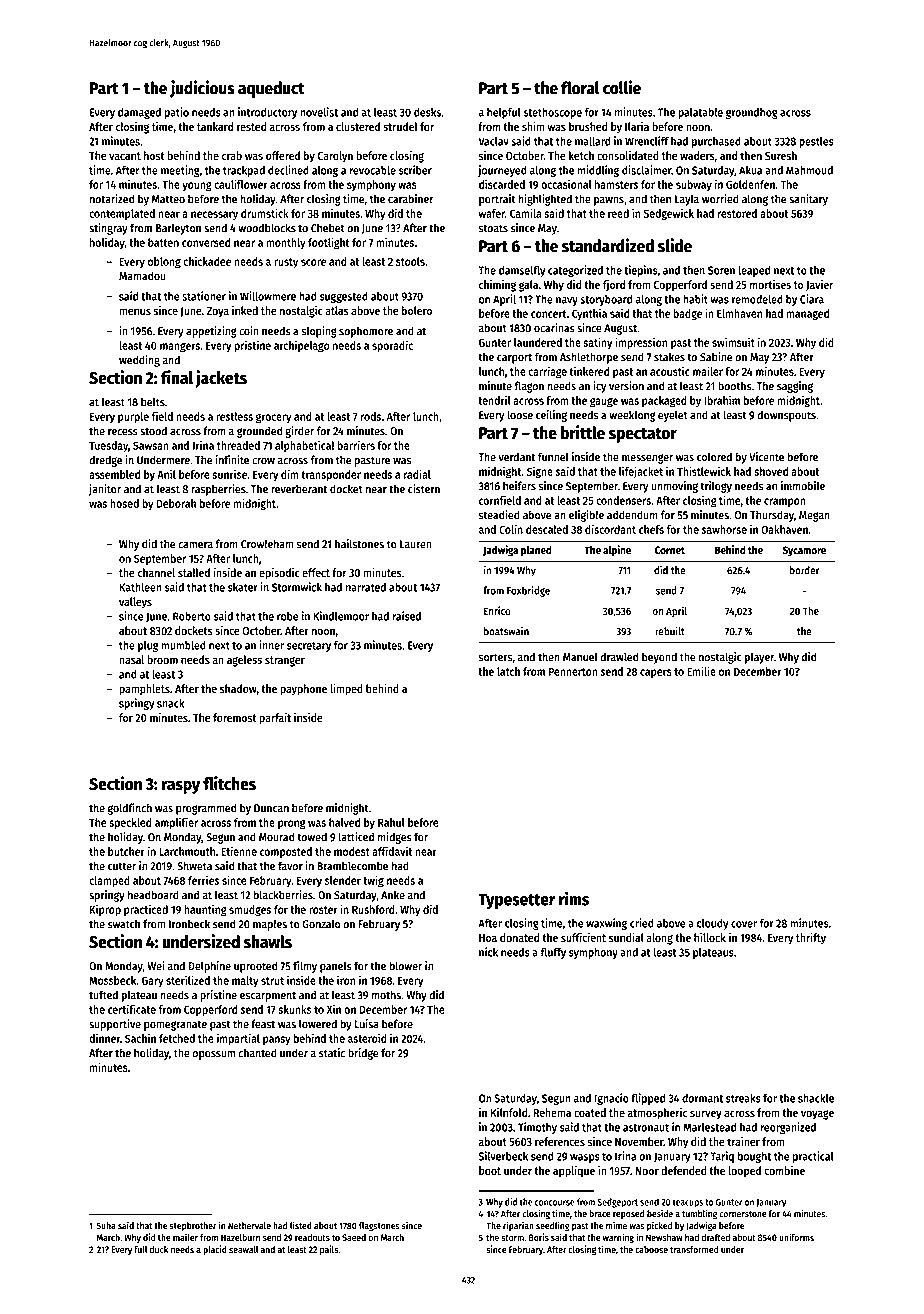  What do you see at coordinates (366, 332) in the screenshot?
I see `sophomore` at bounding box center [366, 332].
